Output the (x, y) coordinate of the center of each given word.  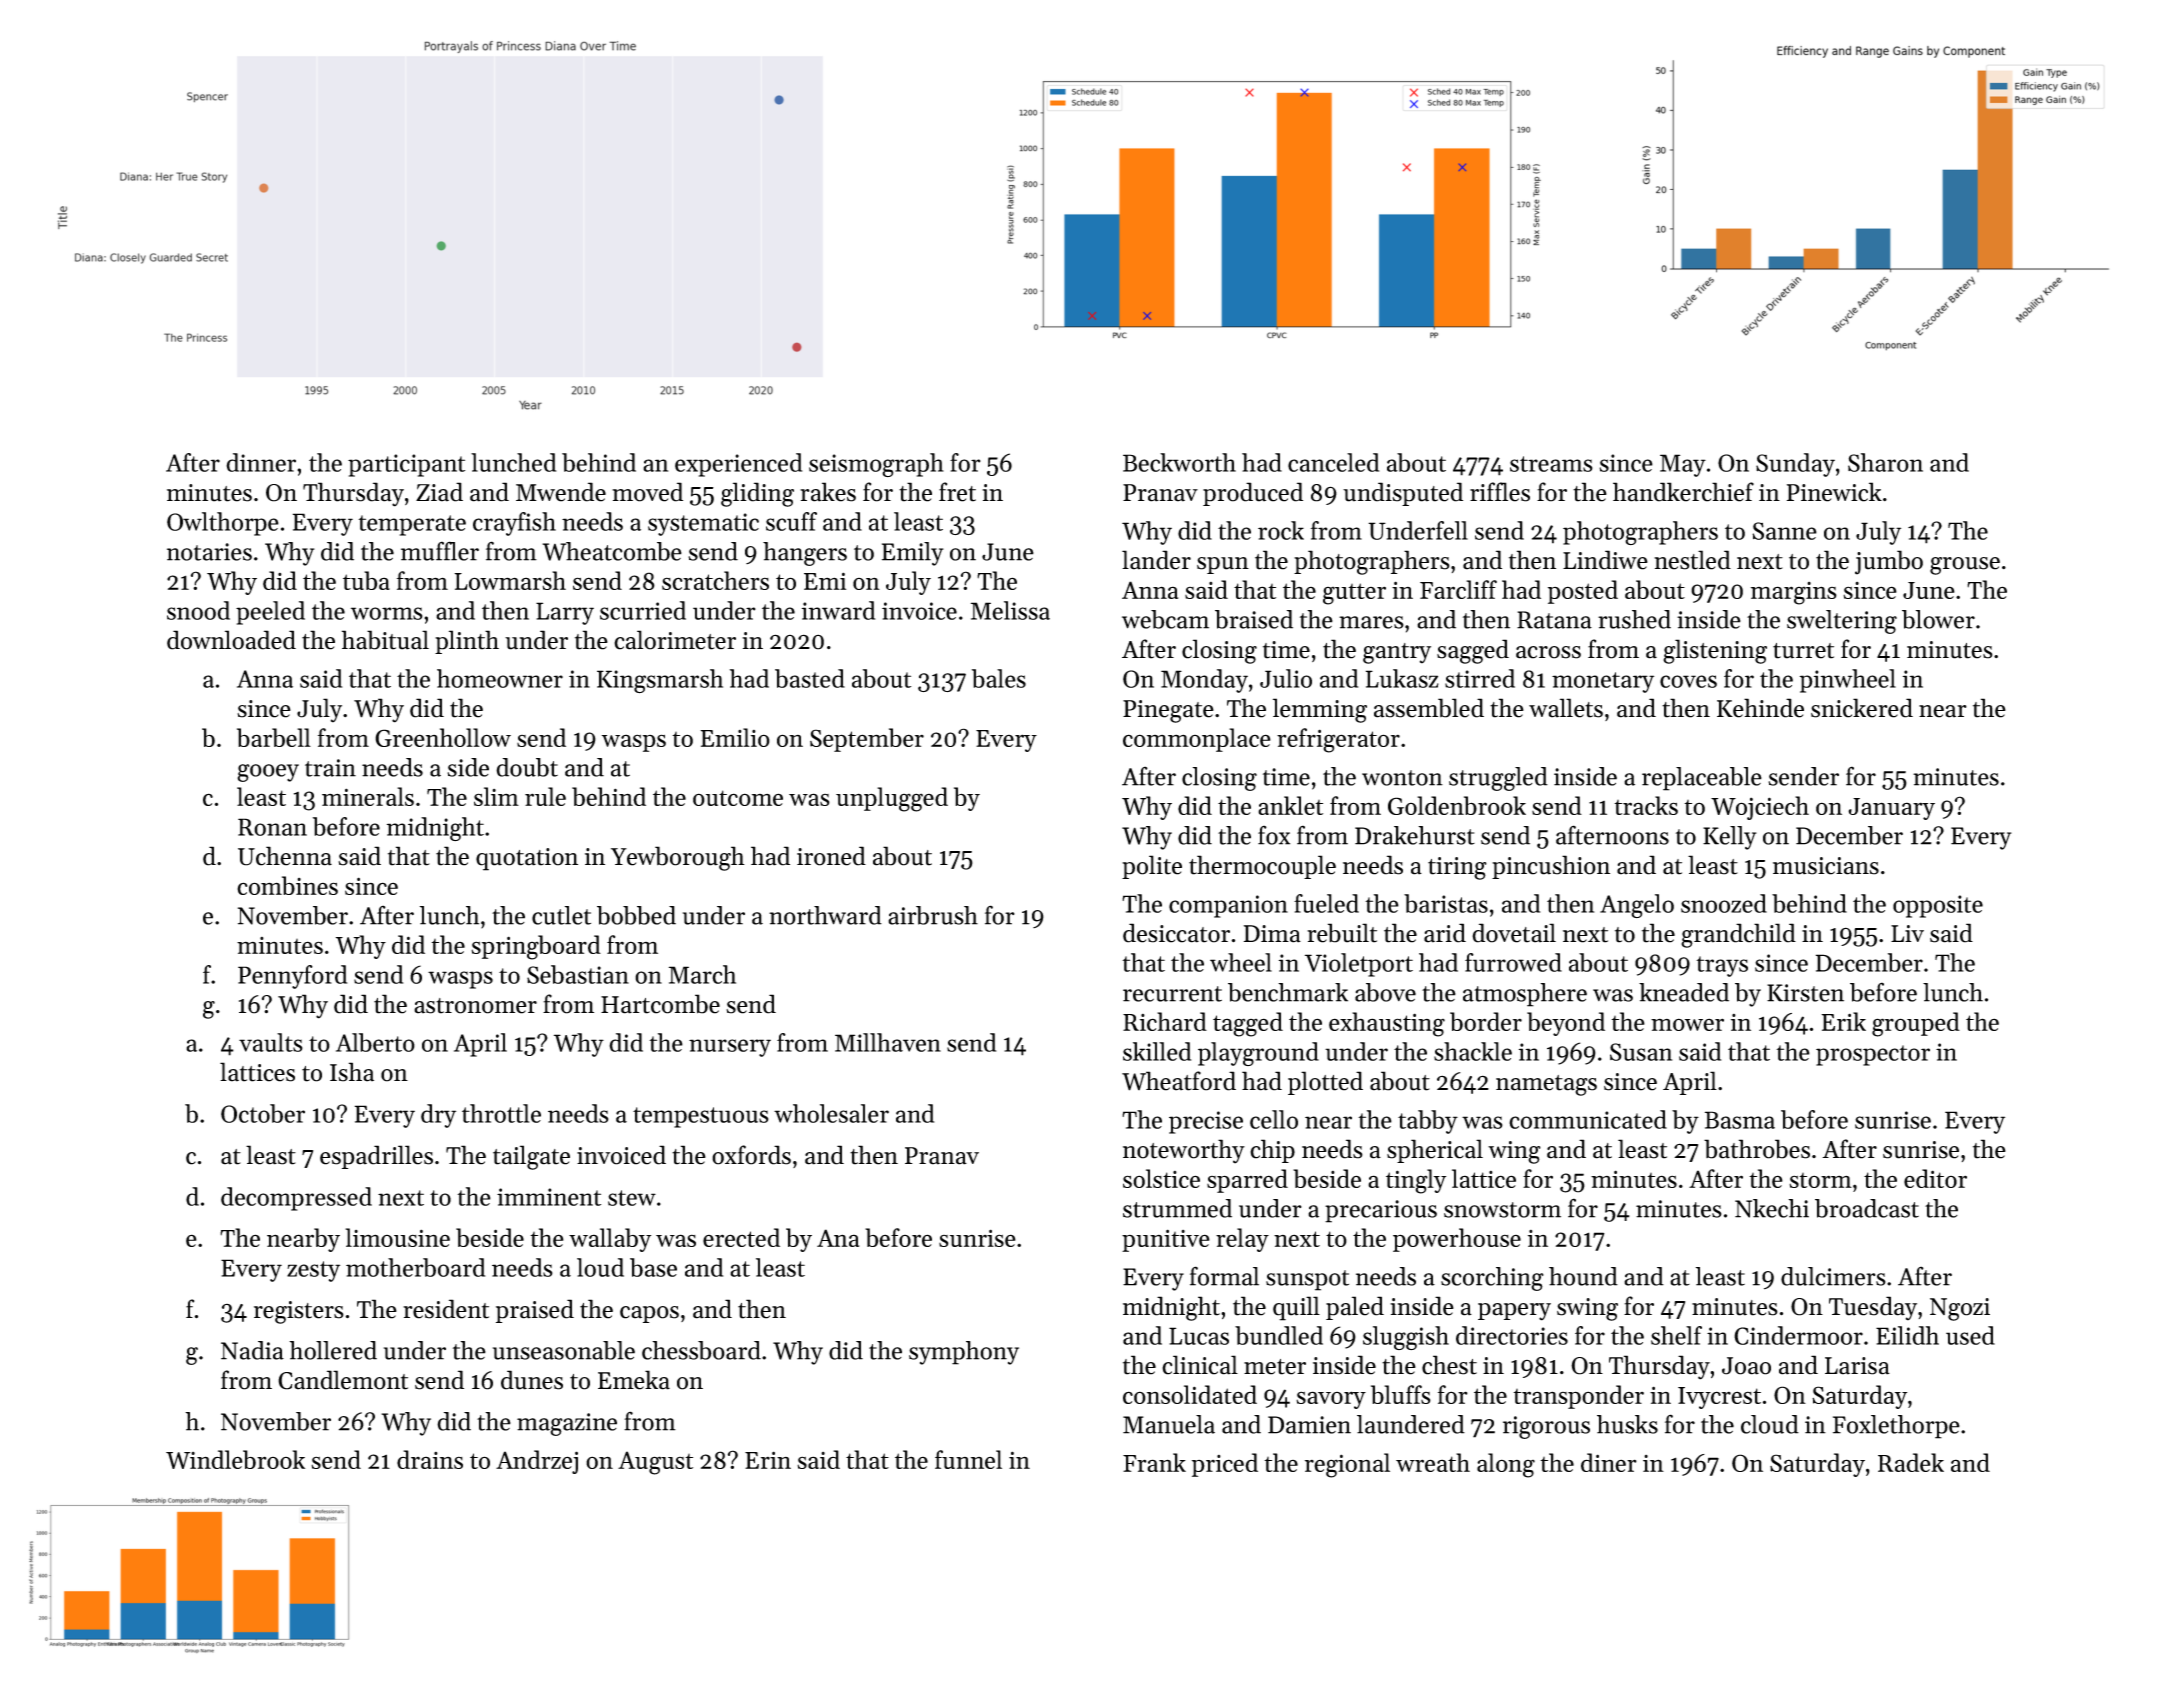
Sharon (1885, 462)
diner (1609, 1462)
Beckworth (1179, 462)
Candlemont (343, 1380)
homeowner (500, 678)
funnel (968, 1459)
